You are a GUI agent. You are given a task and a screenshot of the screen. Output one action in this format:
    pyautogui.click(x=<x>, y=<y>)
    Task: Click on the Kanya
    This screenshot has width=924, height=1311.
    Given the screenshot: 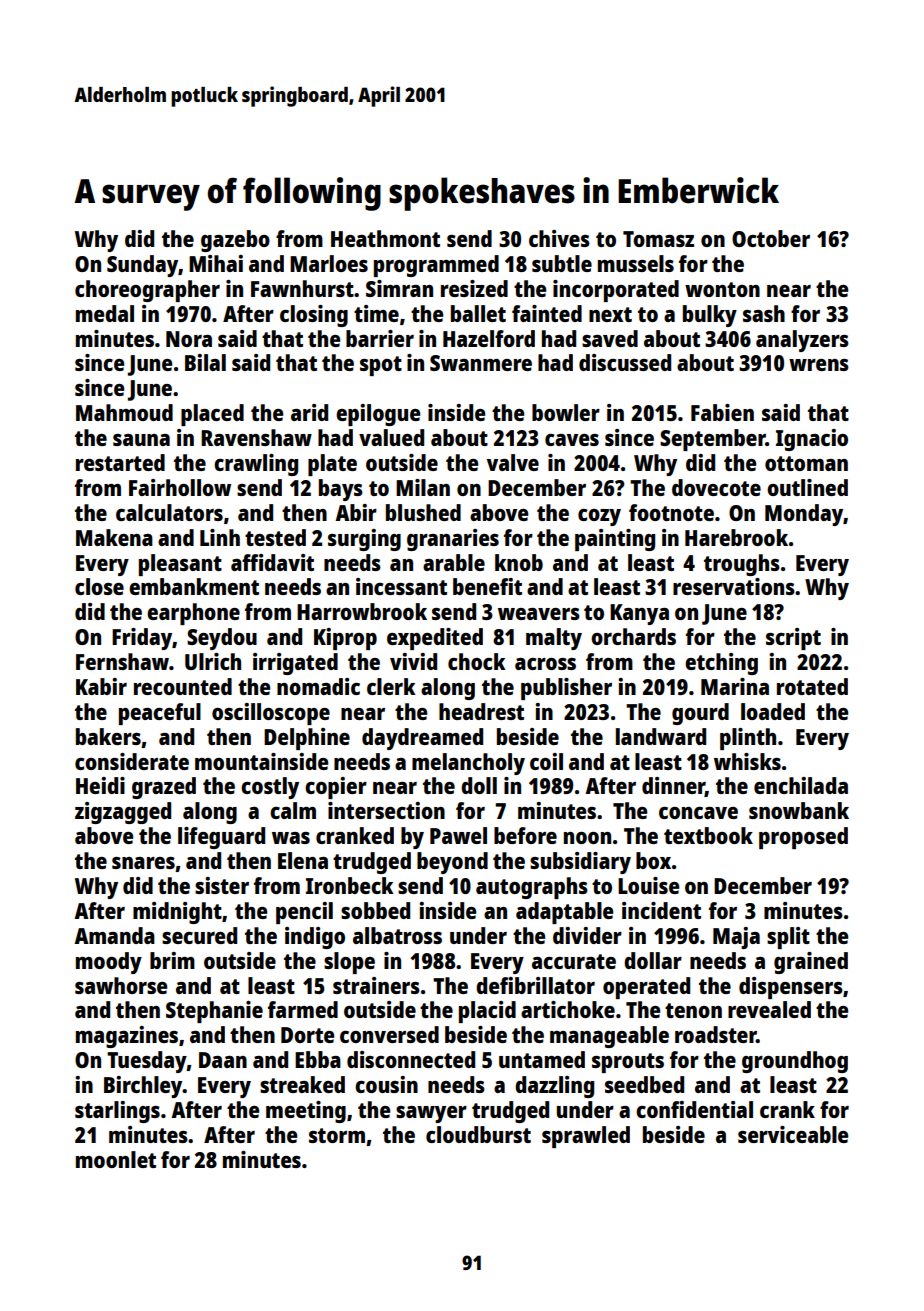 What is the action you would take?
    pyautogui.click(x=639, y=614)
